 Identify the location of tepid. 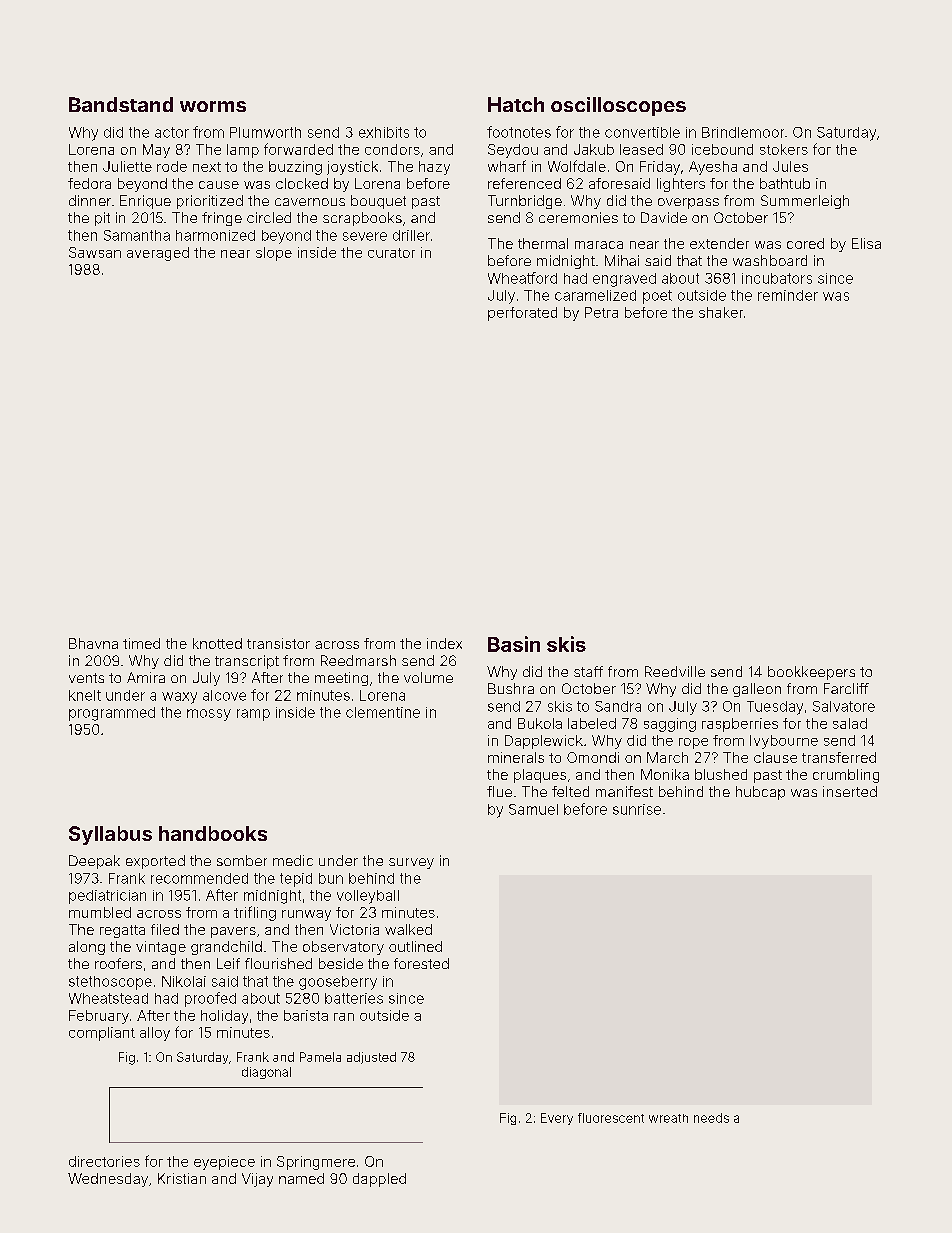
(296, 880).
